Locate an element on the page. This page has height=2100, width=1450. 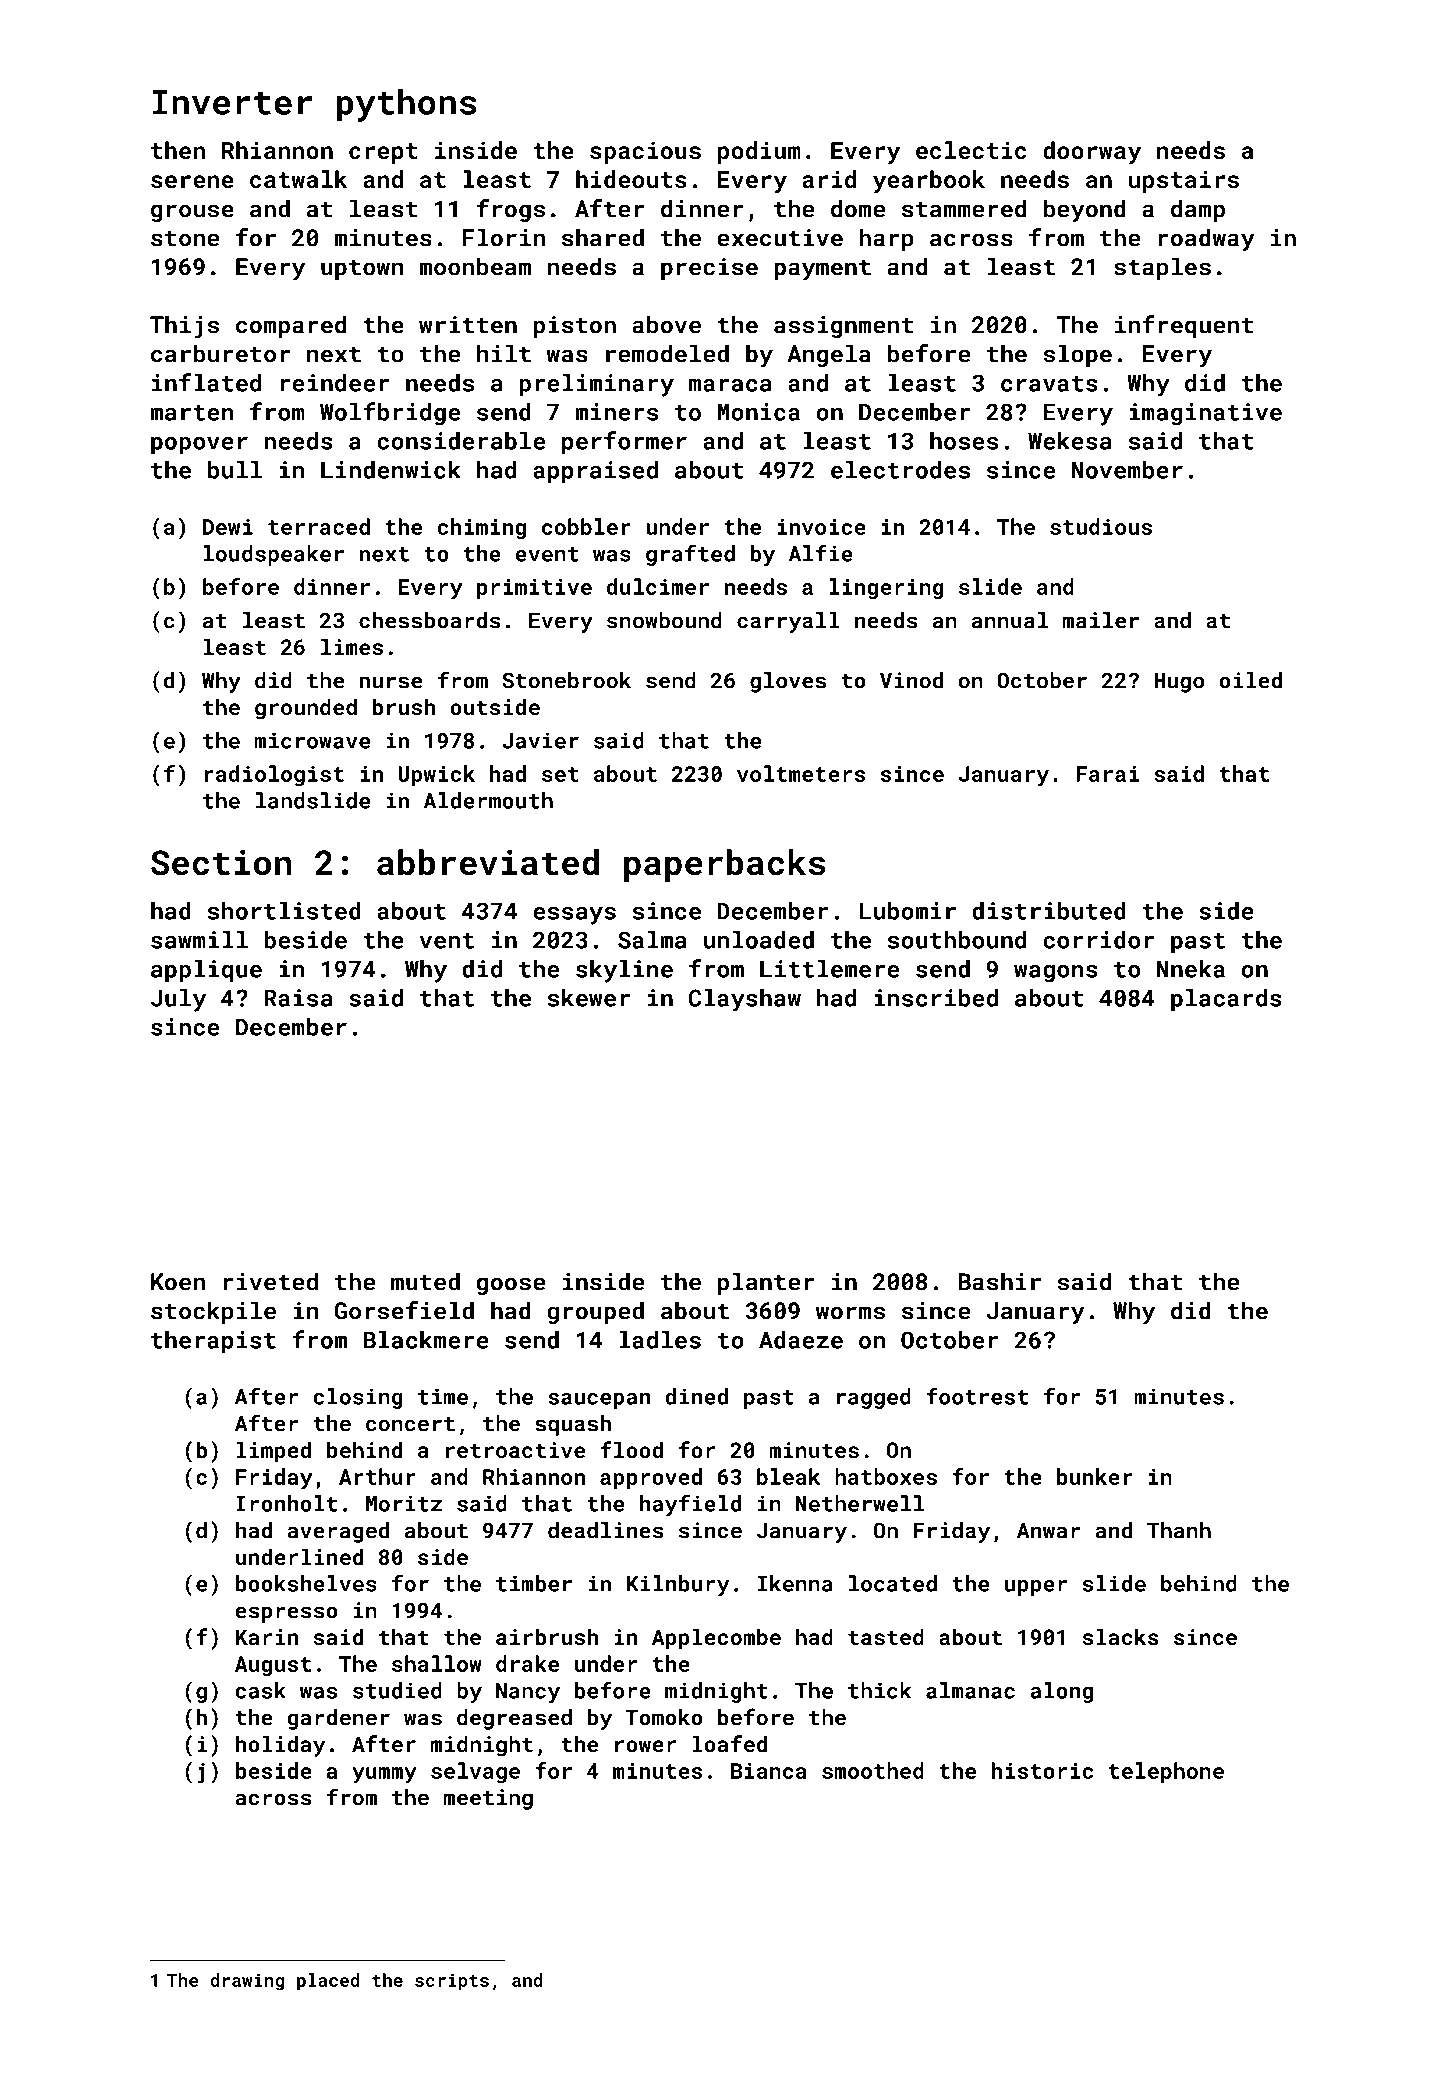
meeting is located at coordinates (488, 1799).
